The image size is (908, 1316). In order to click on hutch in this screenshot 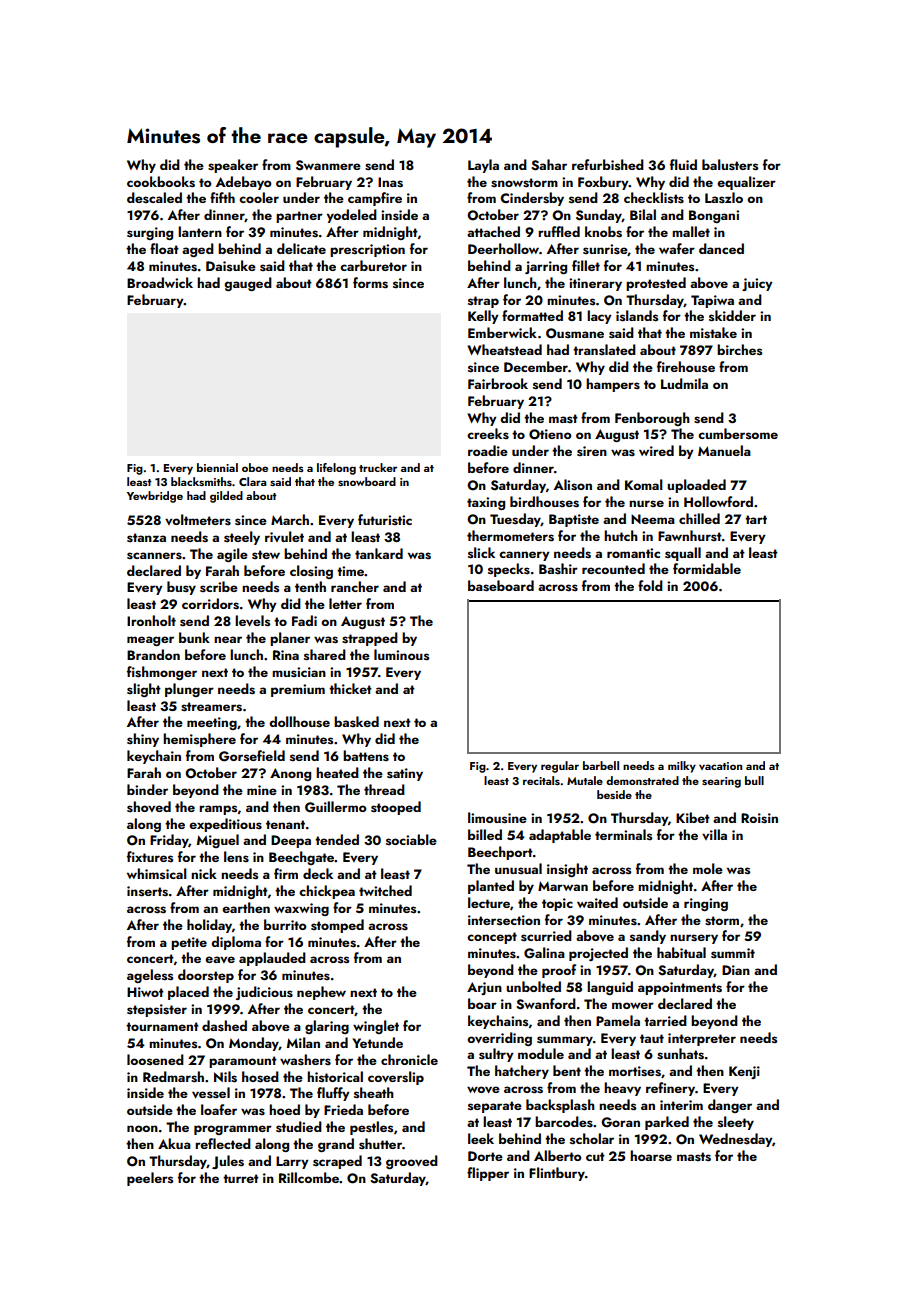, I will do `click(621, 535)`.
